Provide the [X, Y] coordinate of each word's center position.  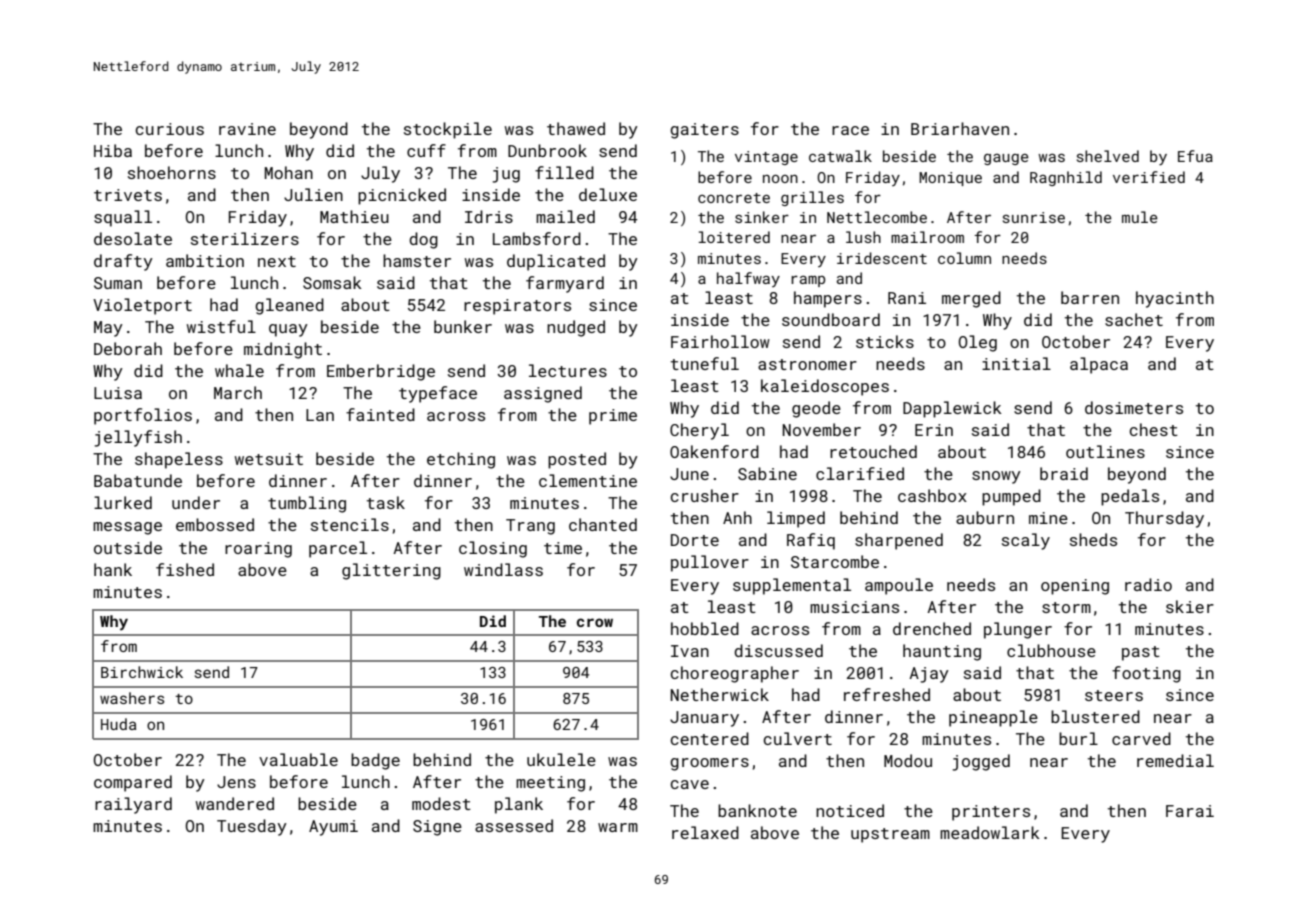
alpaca [1099, 365]
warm [618, 827]
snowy [996, 477]
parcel [338, 549]
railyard [133, 805]
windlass [503, 569]
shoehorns [172, 172]
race [850, 130]
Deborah [128, 348]
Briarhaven [960, 128]
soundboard [831, 319]
